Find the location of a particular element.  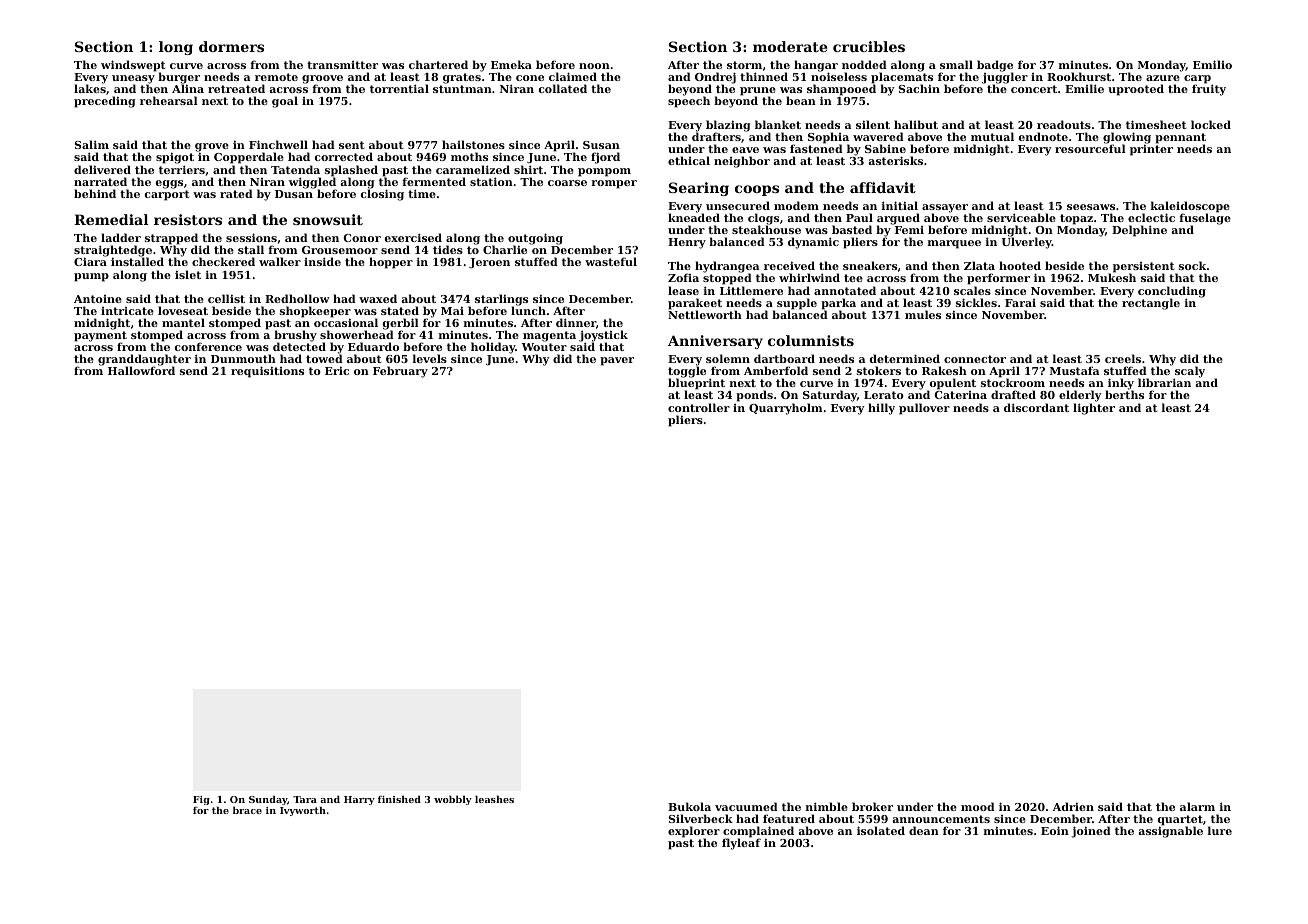

Emeka is located at coordinates (511, 64).
